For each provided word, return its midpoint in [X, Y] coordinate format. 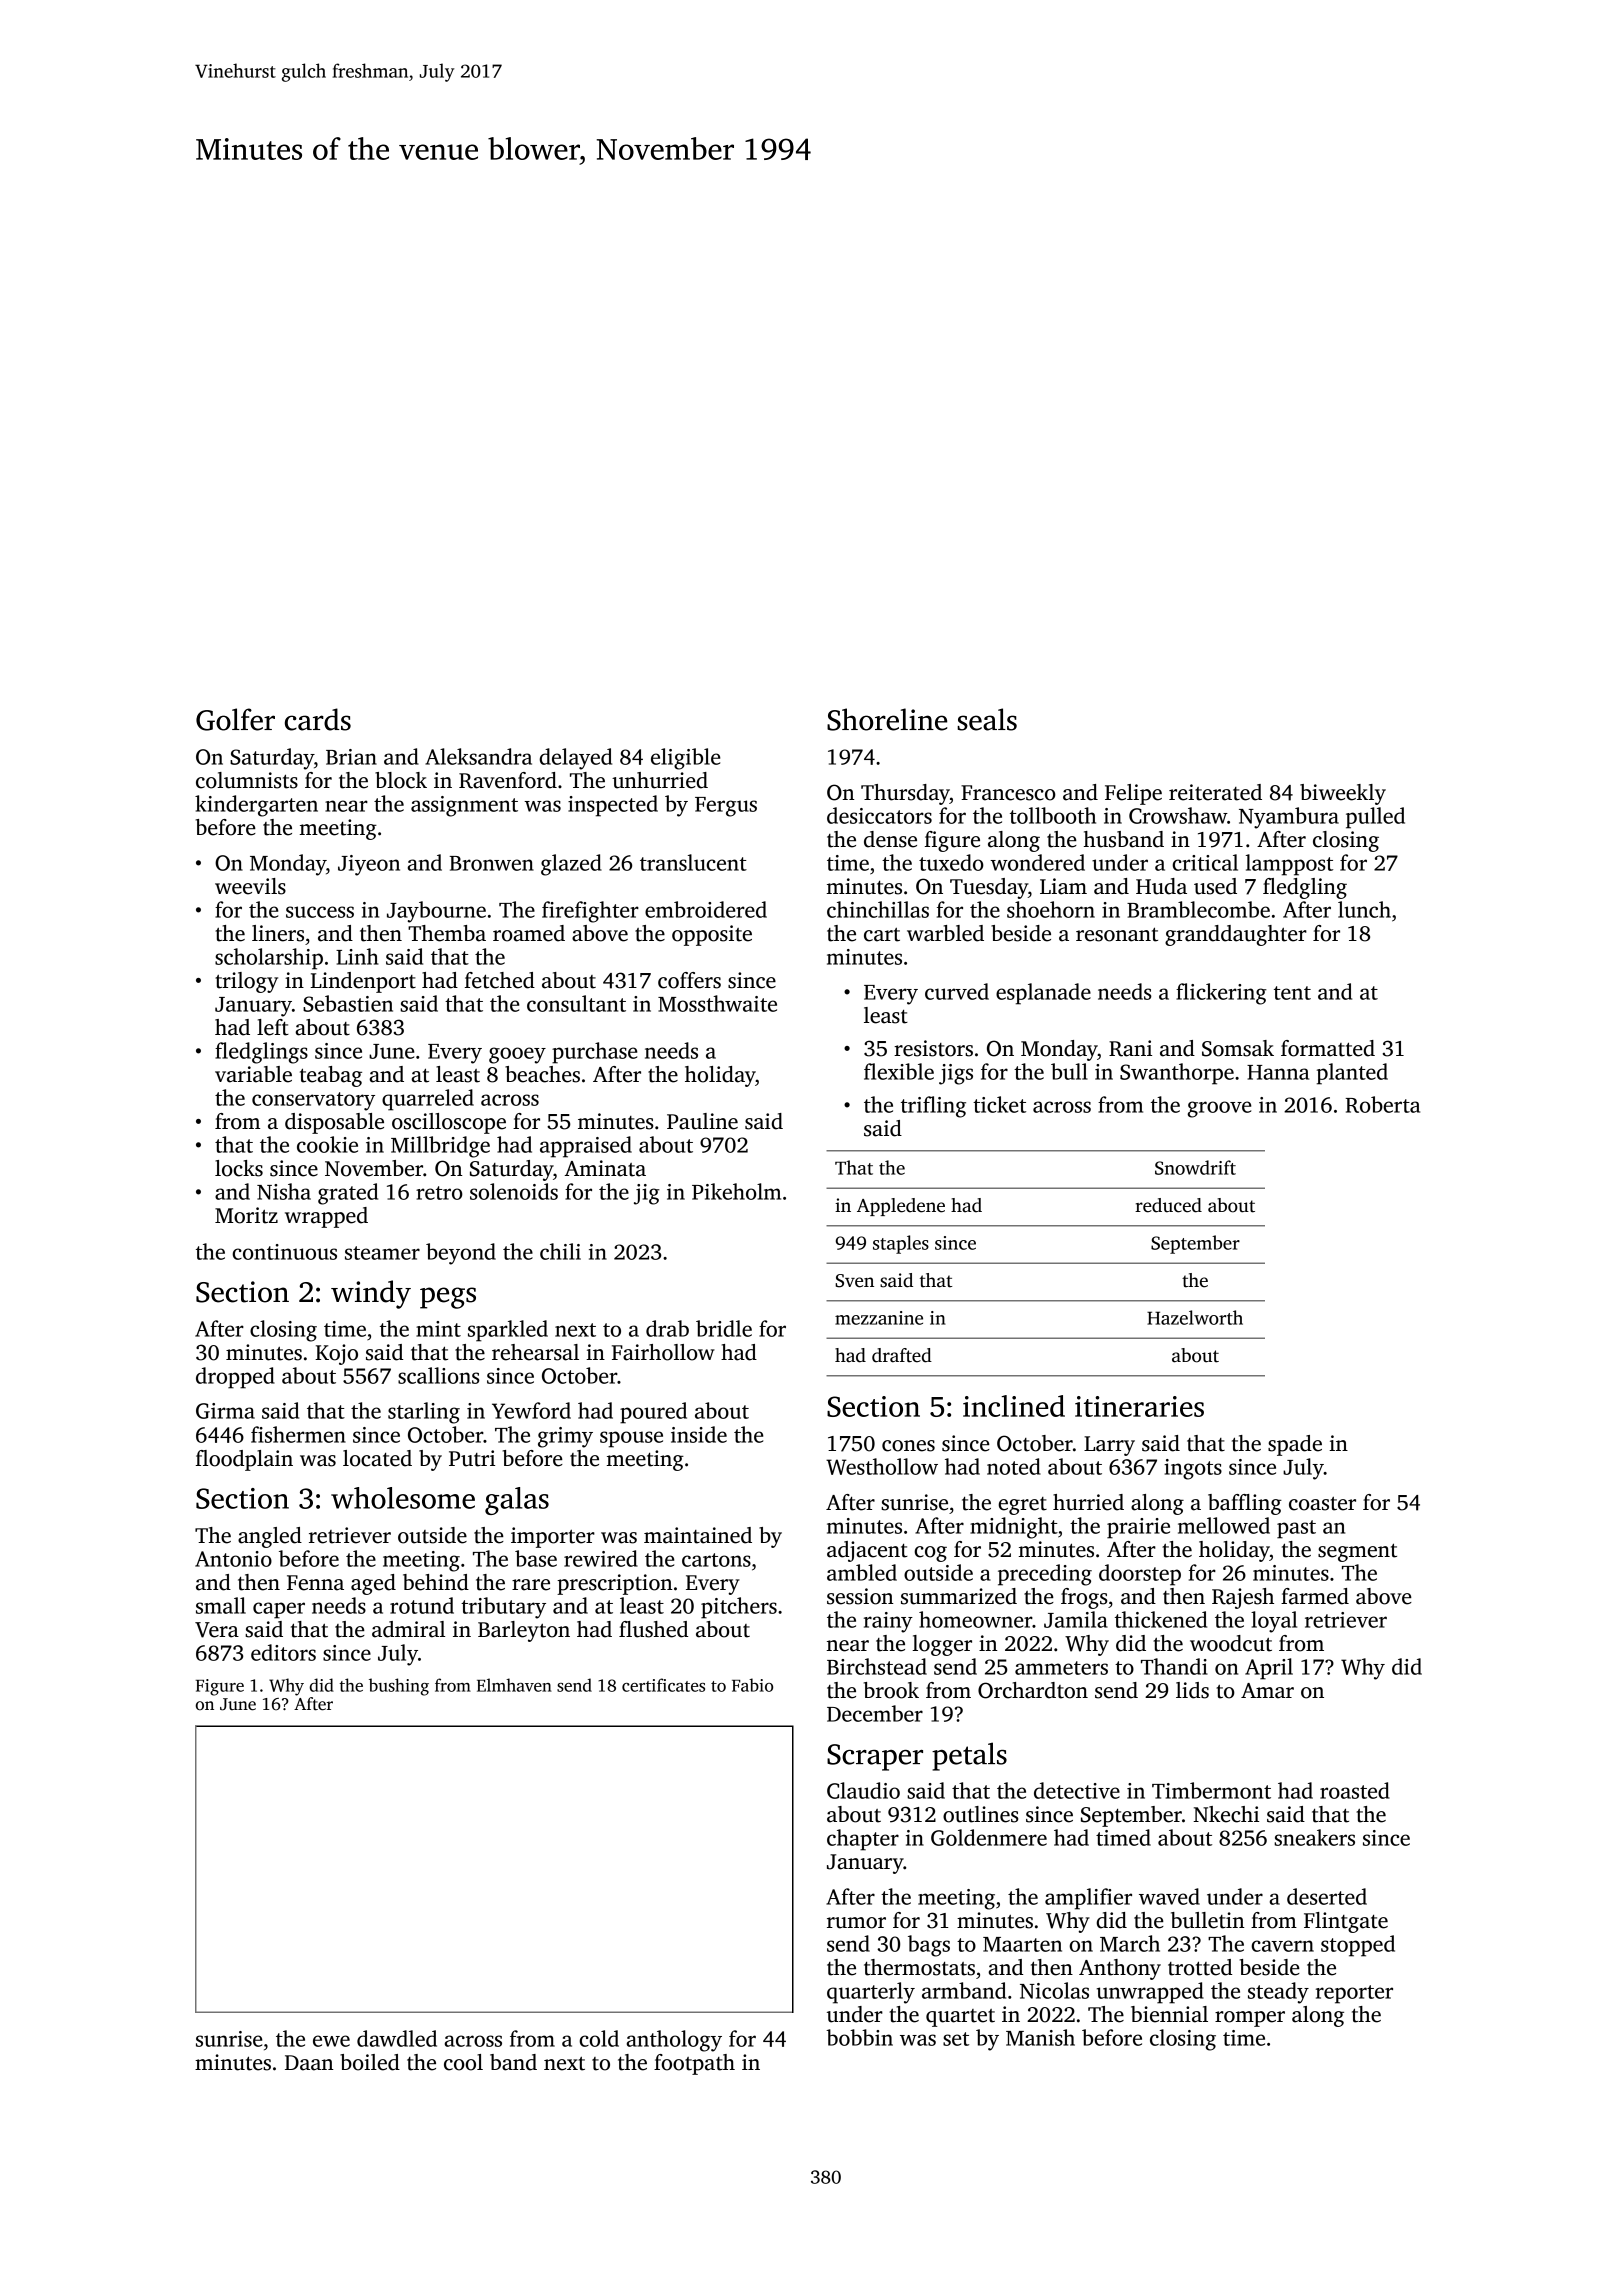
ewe [331, 2041]
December [875, 1713]
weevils [250, 886]
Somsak [1238, 1048]
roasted [1355, 1790]
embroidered [706, 909]
